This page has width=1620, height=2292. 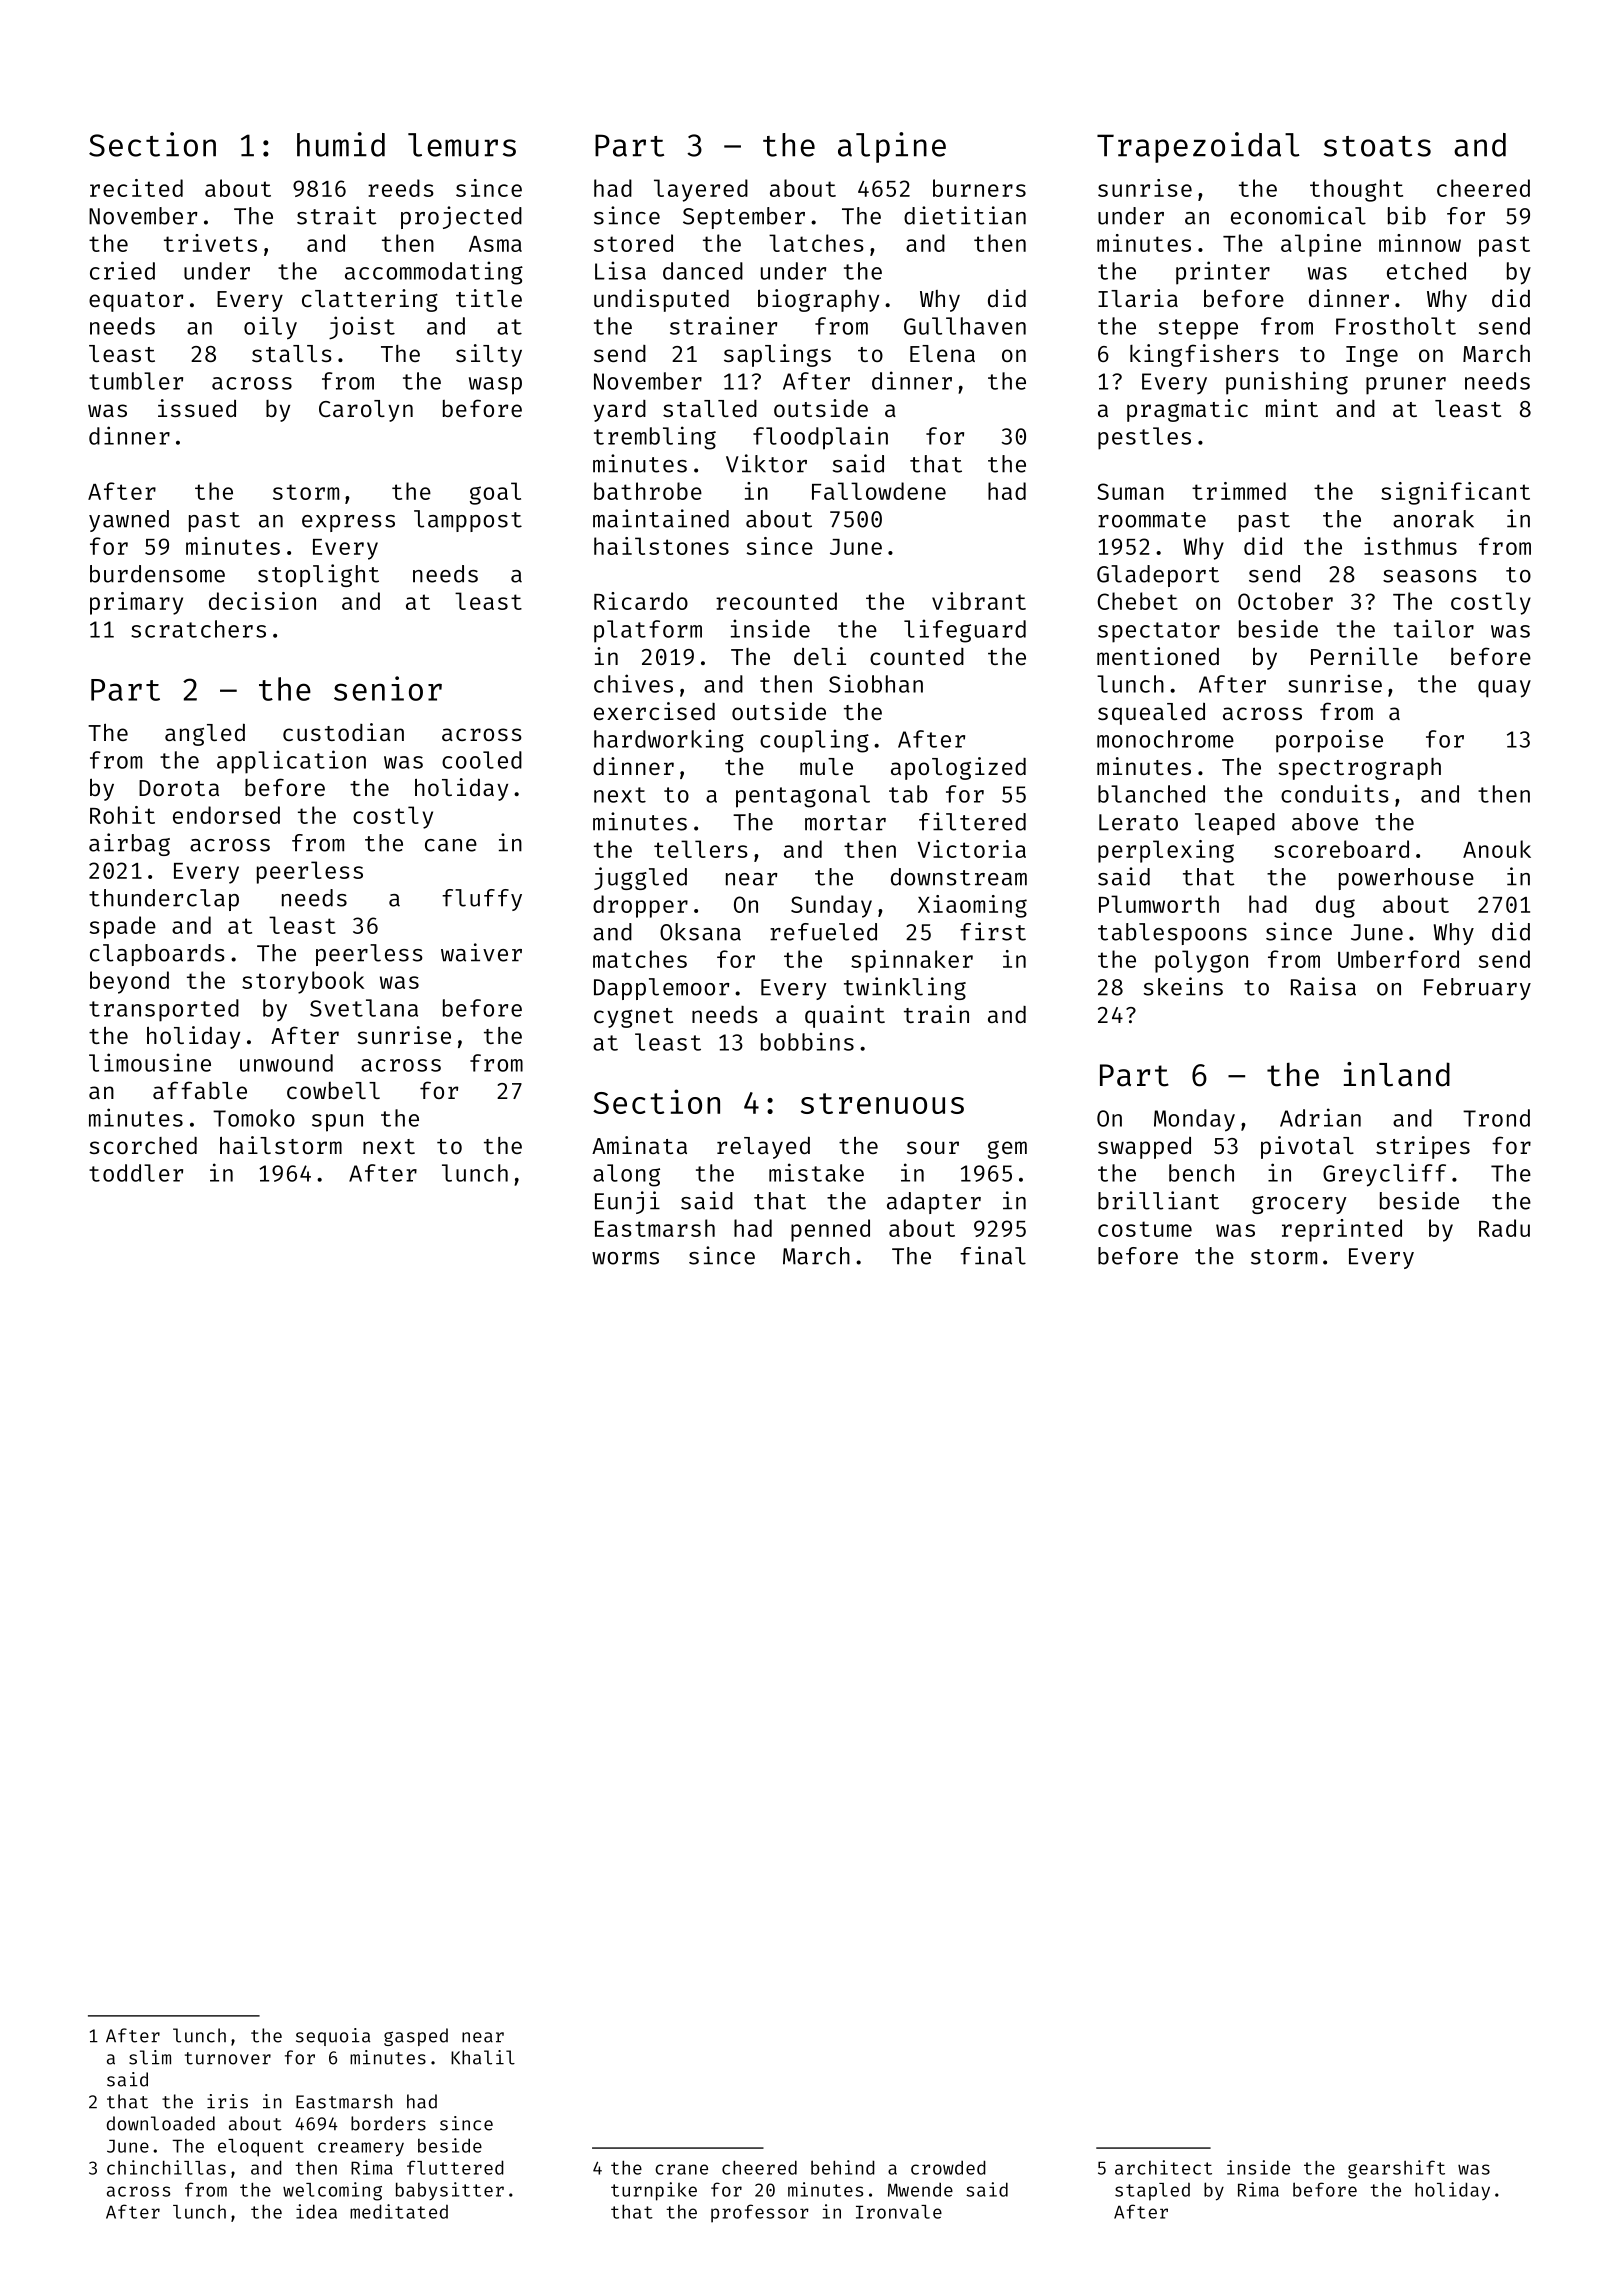 What do you see at coordinates (416, 2037) in the page?
I see `gasped` at bounding box center [416, 2037].
